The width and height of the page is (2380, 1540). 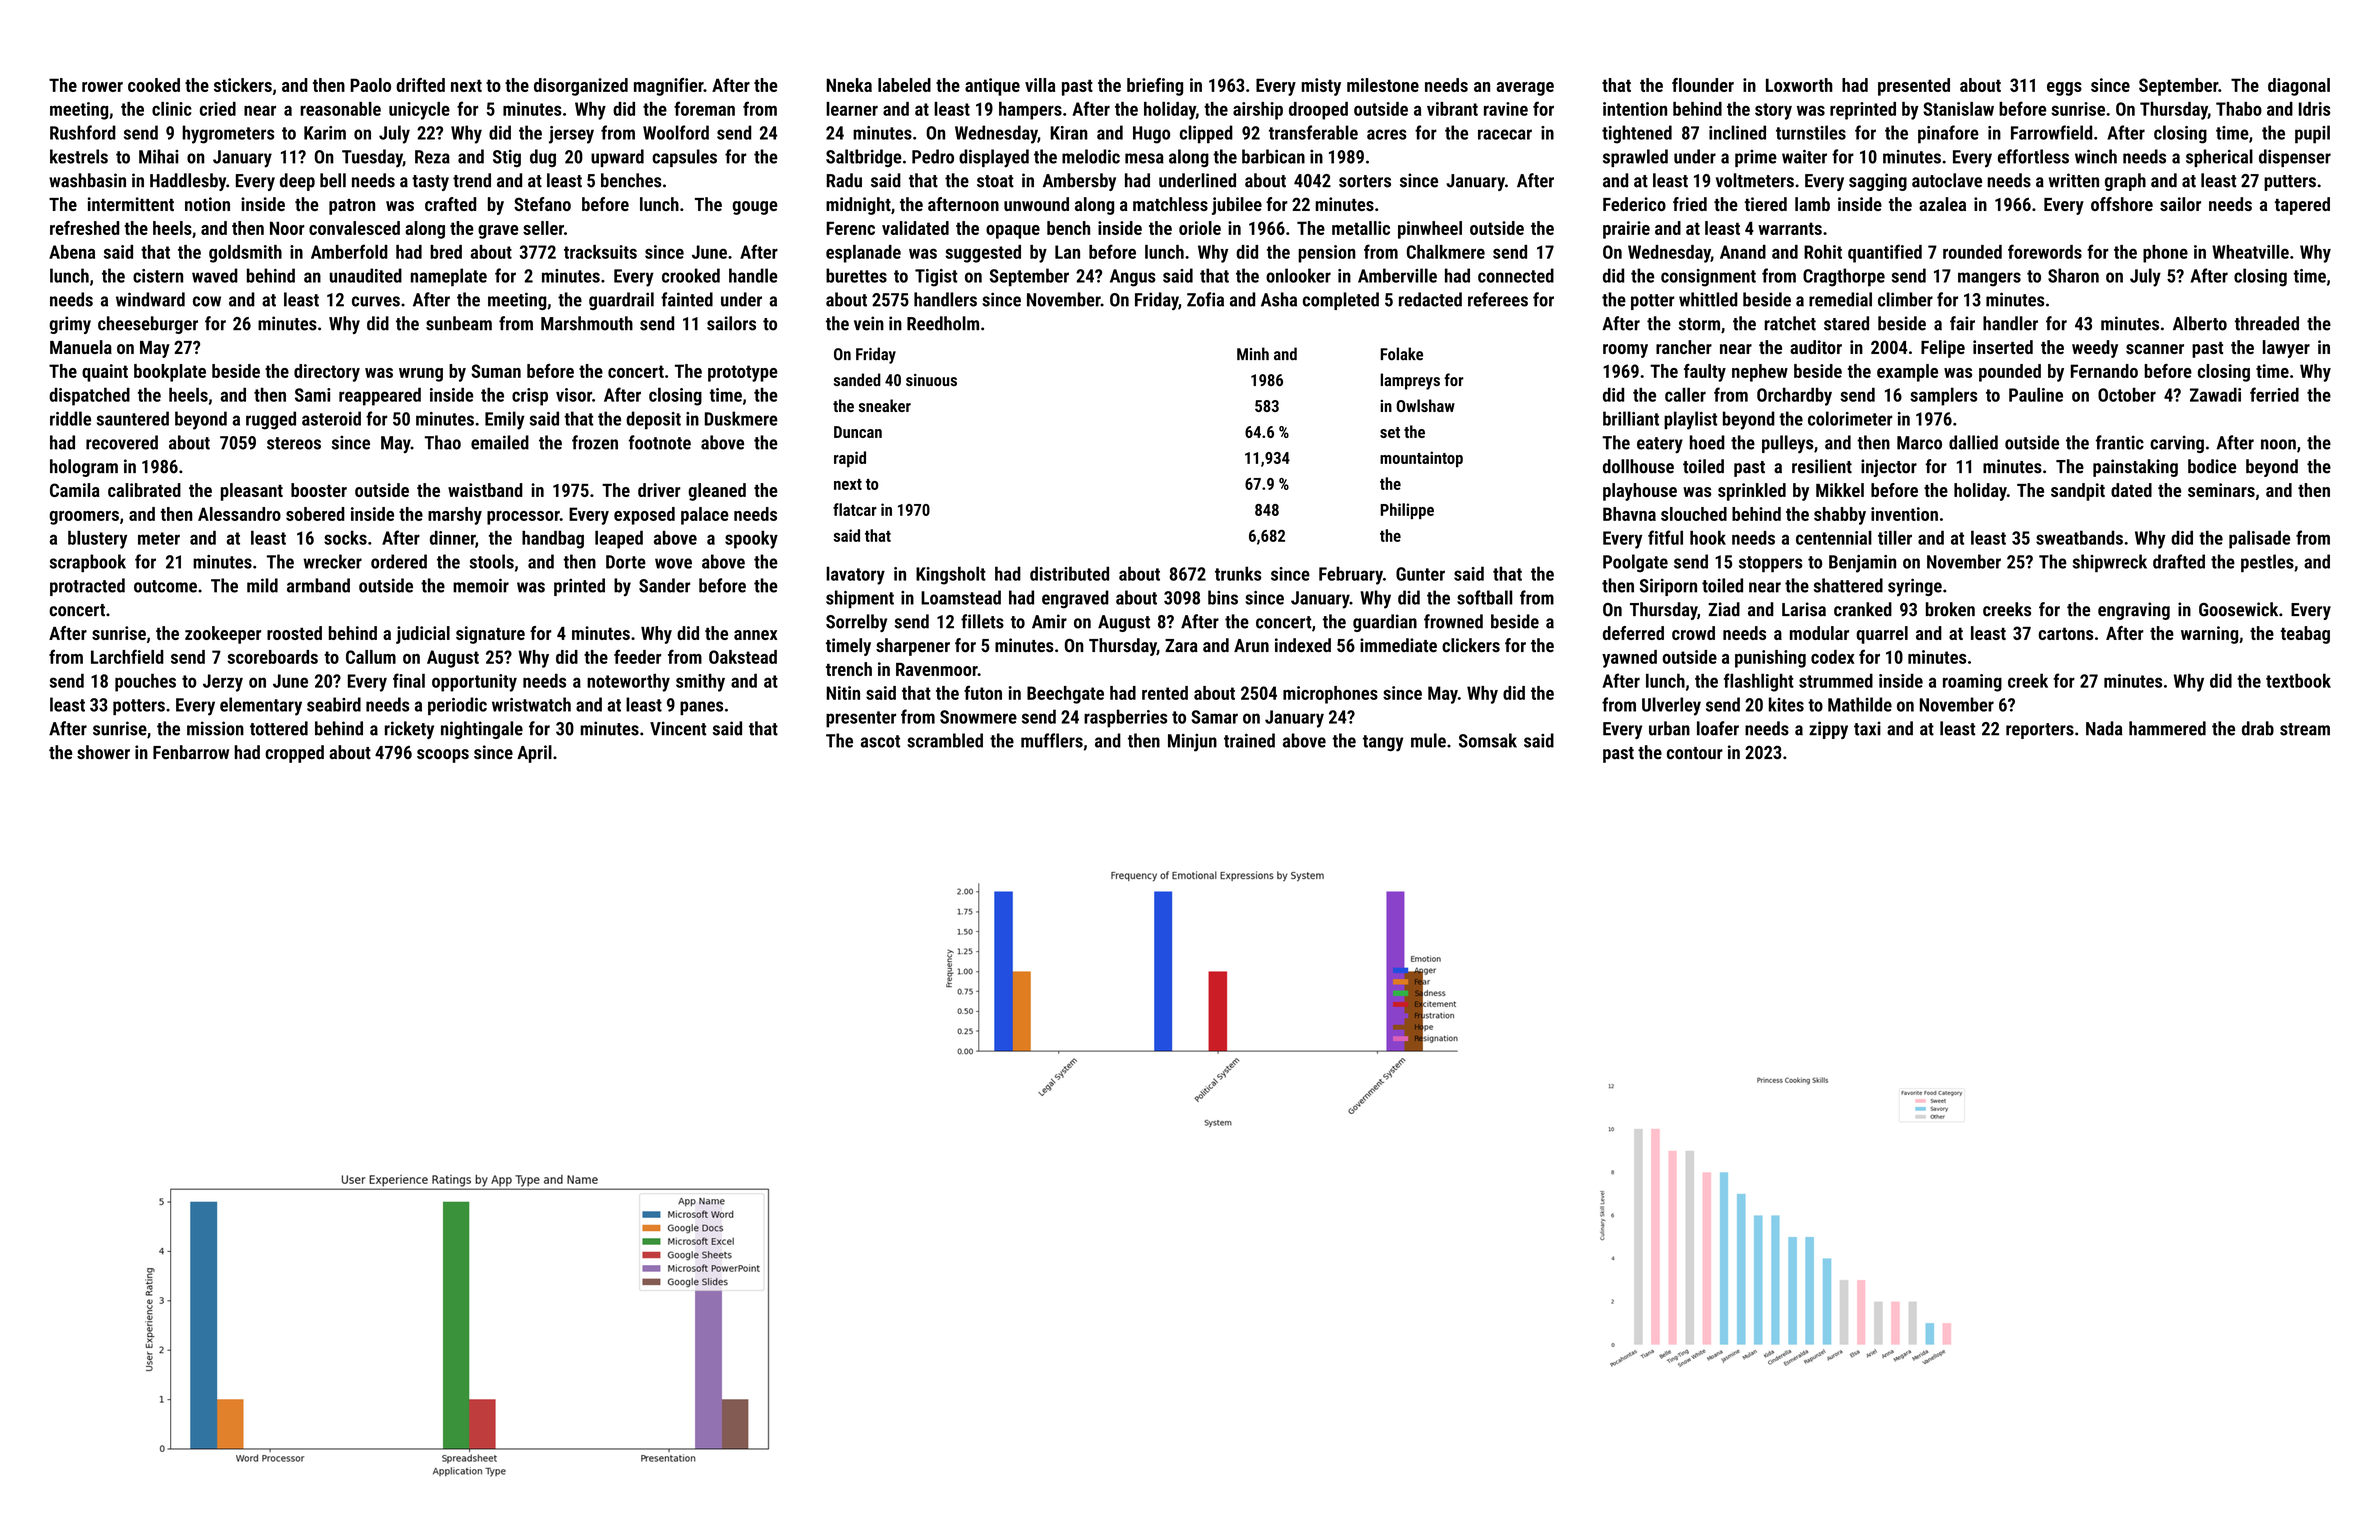 I want to click on visor, so click(x=574, y=395).
